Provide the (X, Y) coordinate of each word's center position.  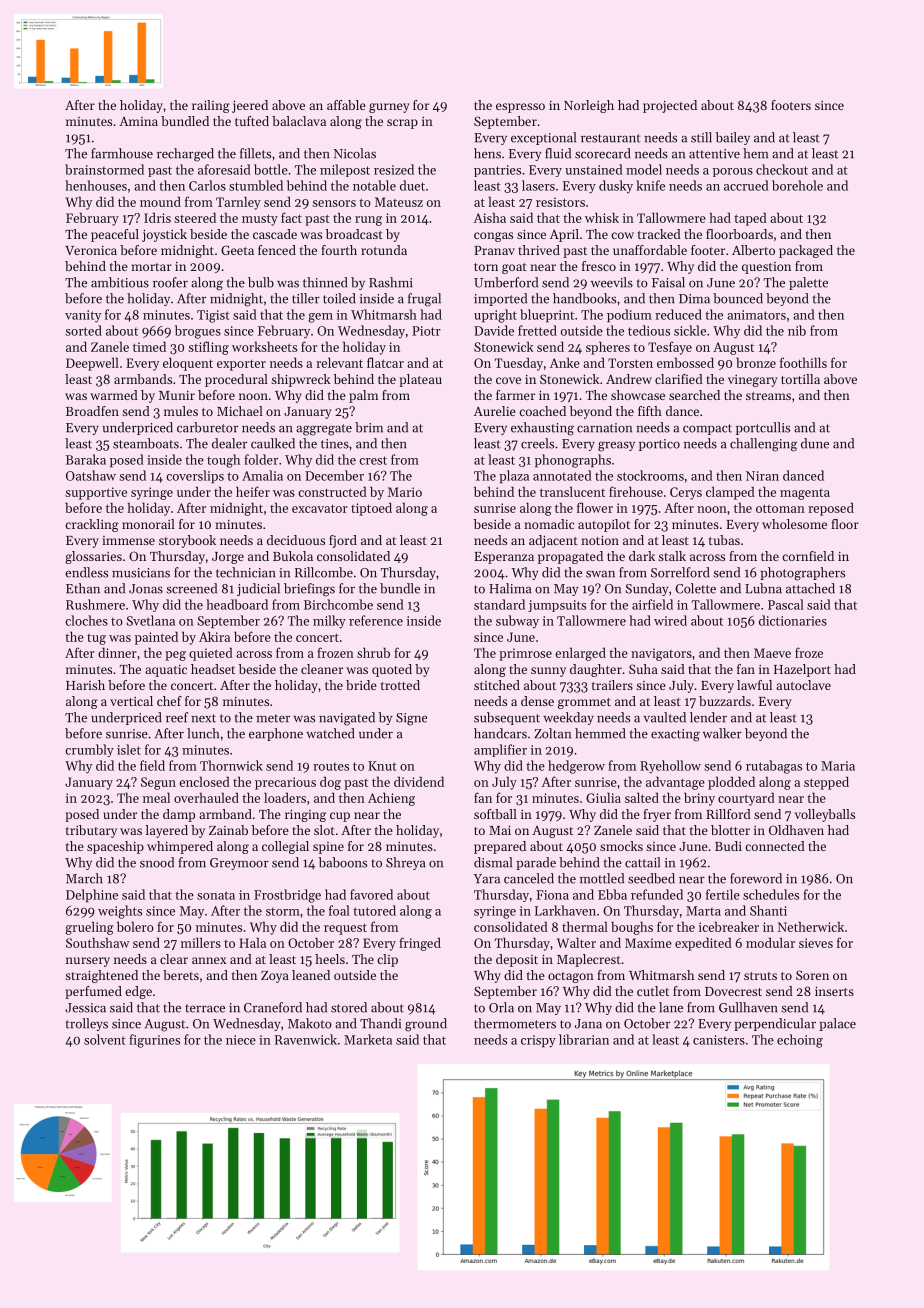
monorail (148, 524)
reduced (678, 314)
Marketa (368, 1039)
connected (775, 846)
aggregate (324, 430)
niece (241, 1040)
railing (211, 106)
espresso (520, 108)
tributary (91, 831)
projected (670, 106)
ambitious (120, 282)
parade (536, 863)
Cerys (686, 493)
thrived (539, 250)
